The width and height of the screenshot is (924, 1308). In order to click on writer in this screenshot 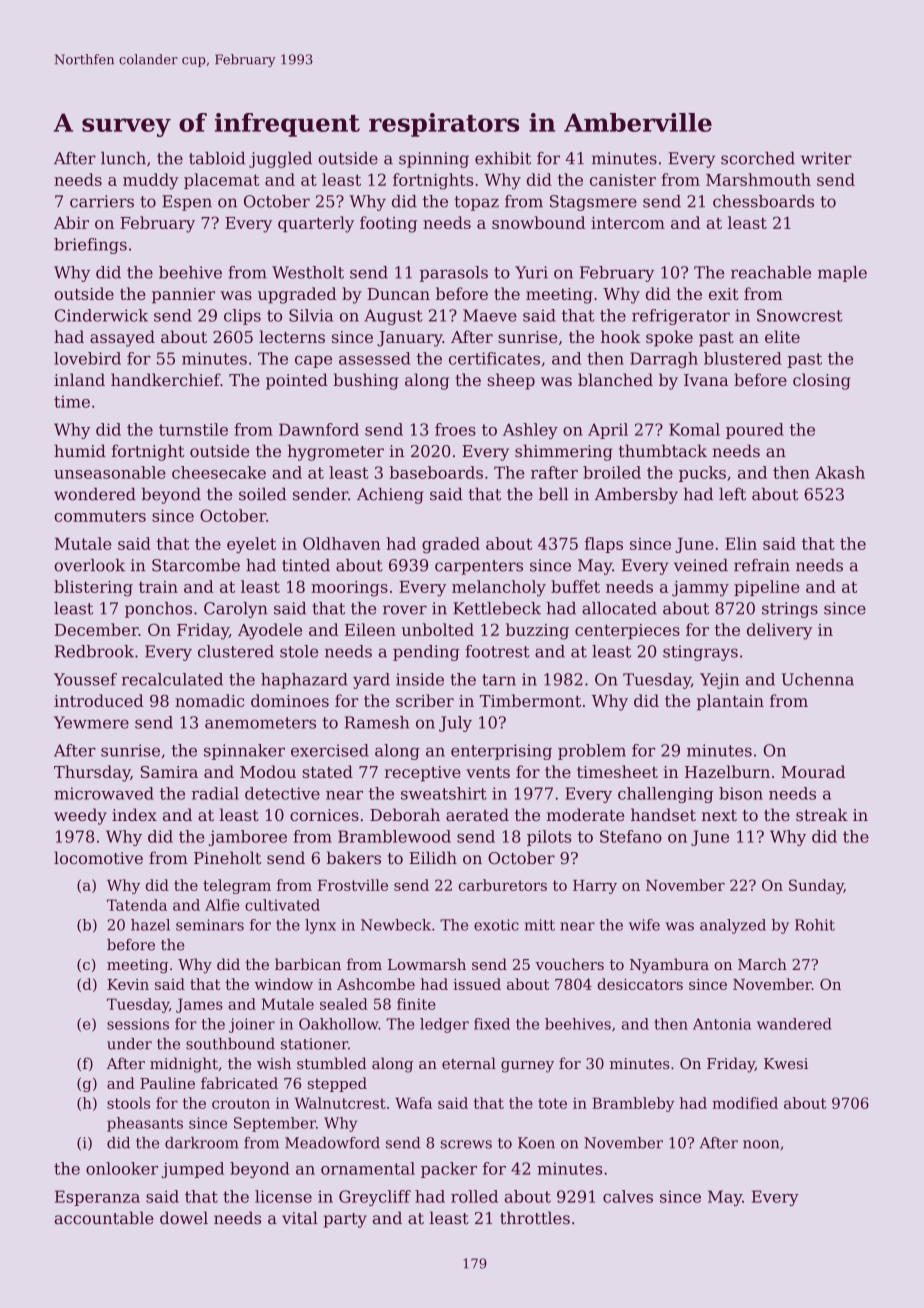, I will do `click(826, 158)`.
